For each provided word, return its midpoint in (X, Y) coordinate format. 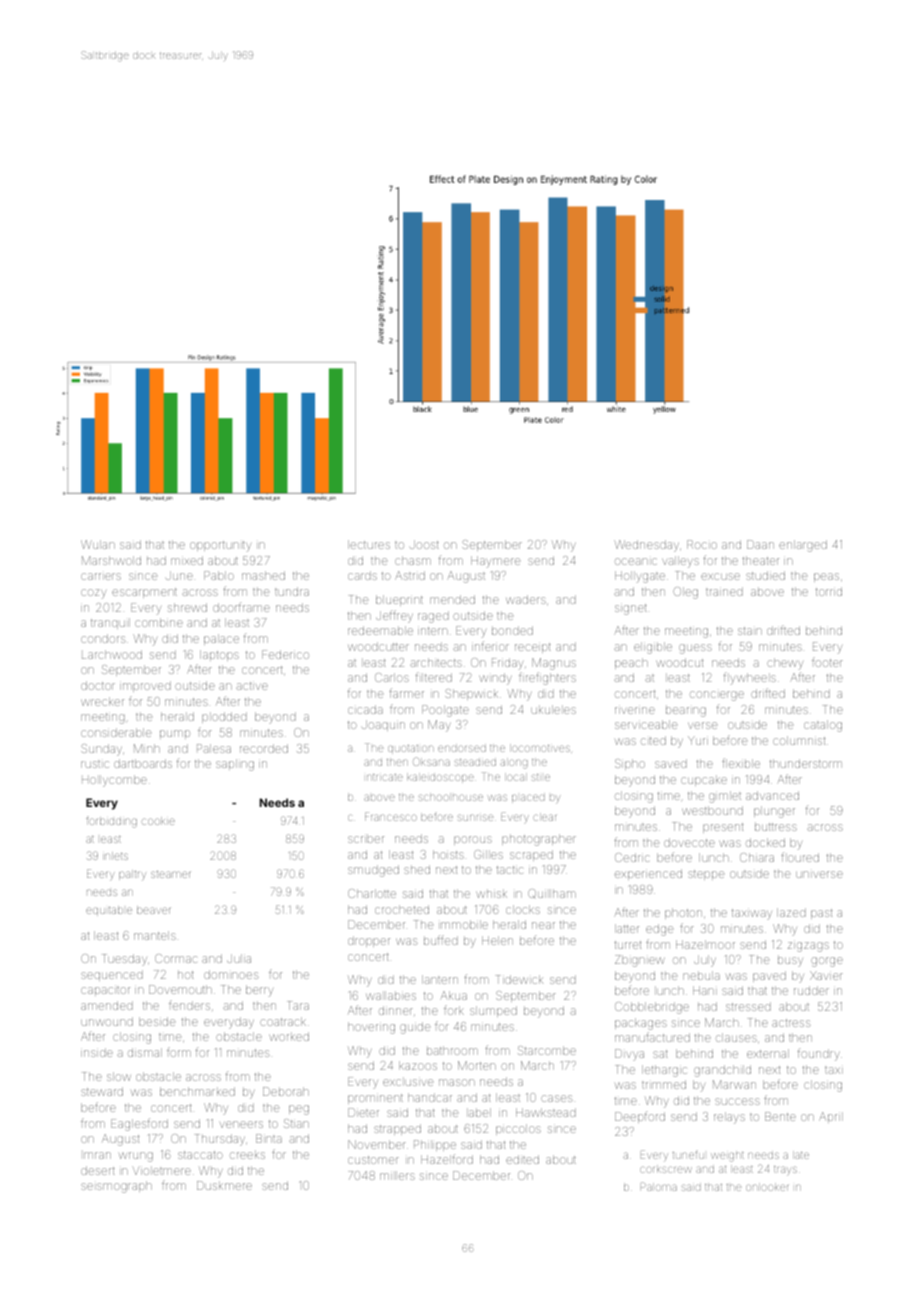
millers (397, 1175)
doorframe (241, 607)
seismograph (116, 1187)
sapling (235, 765)
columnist (799, 740)
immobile (464, 924)
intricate (385, 777)
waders (526, 599)
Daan (760, 544)
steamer (170, 874)
